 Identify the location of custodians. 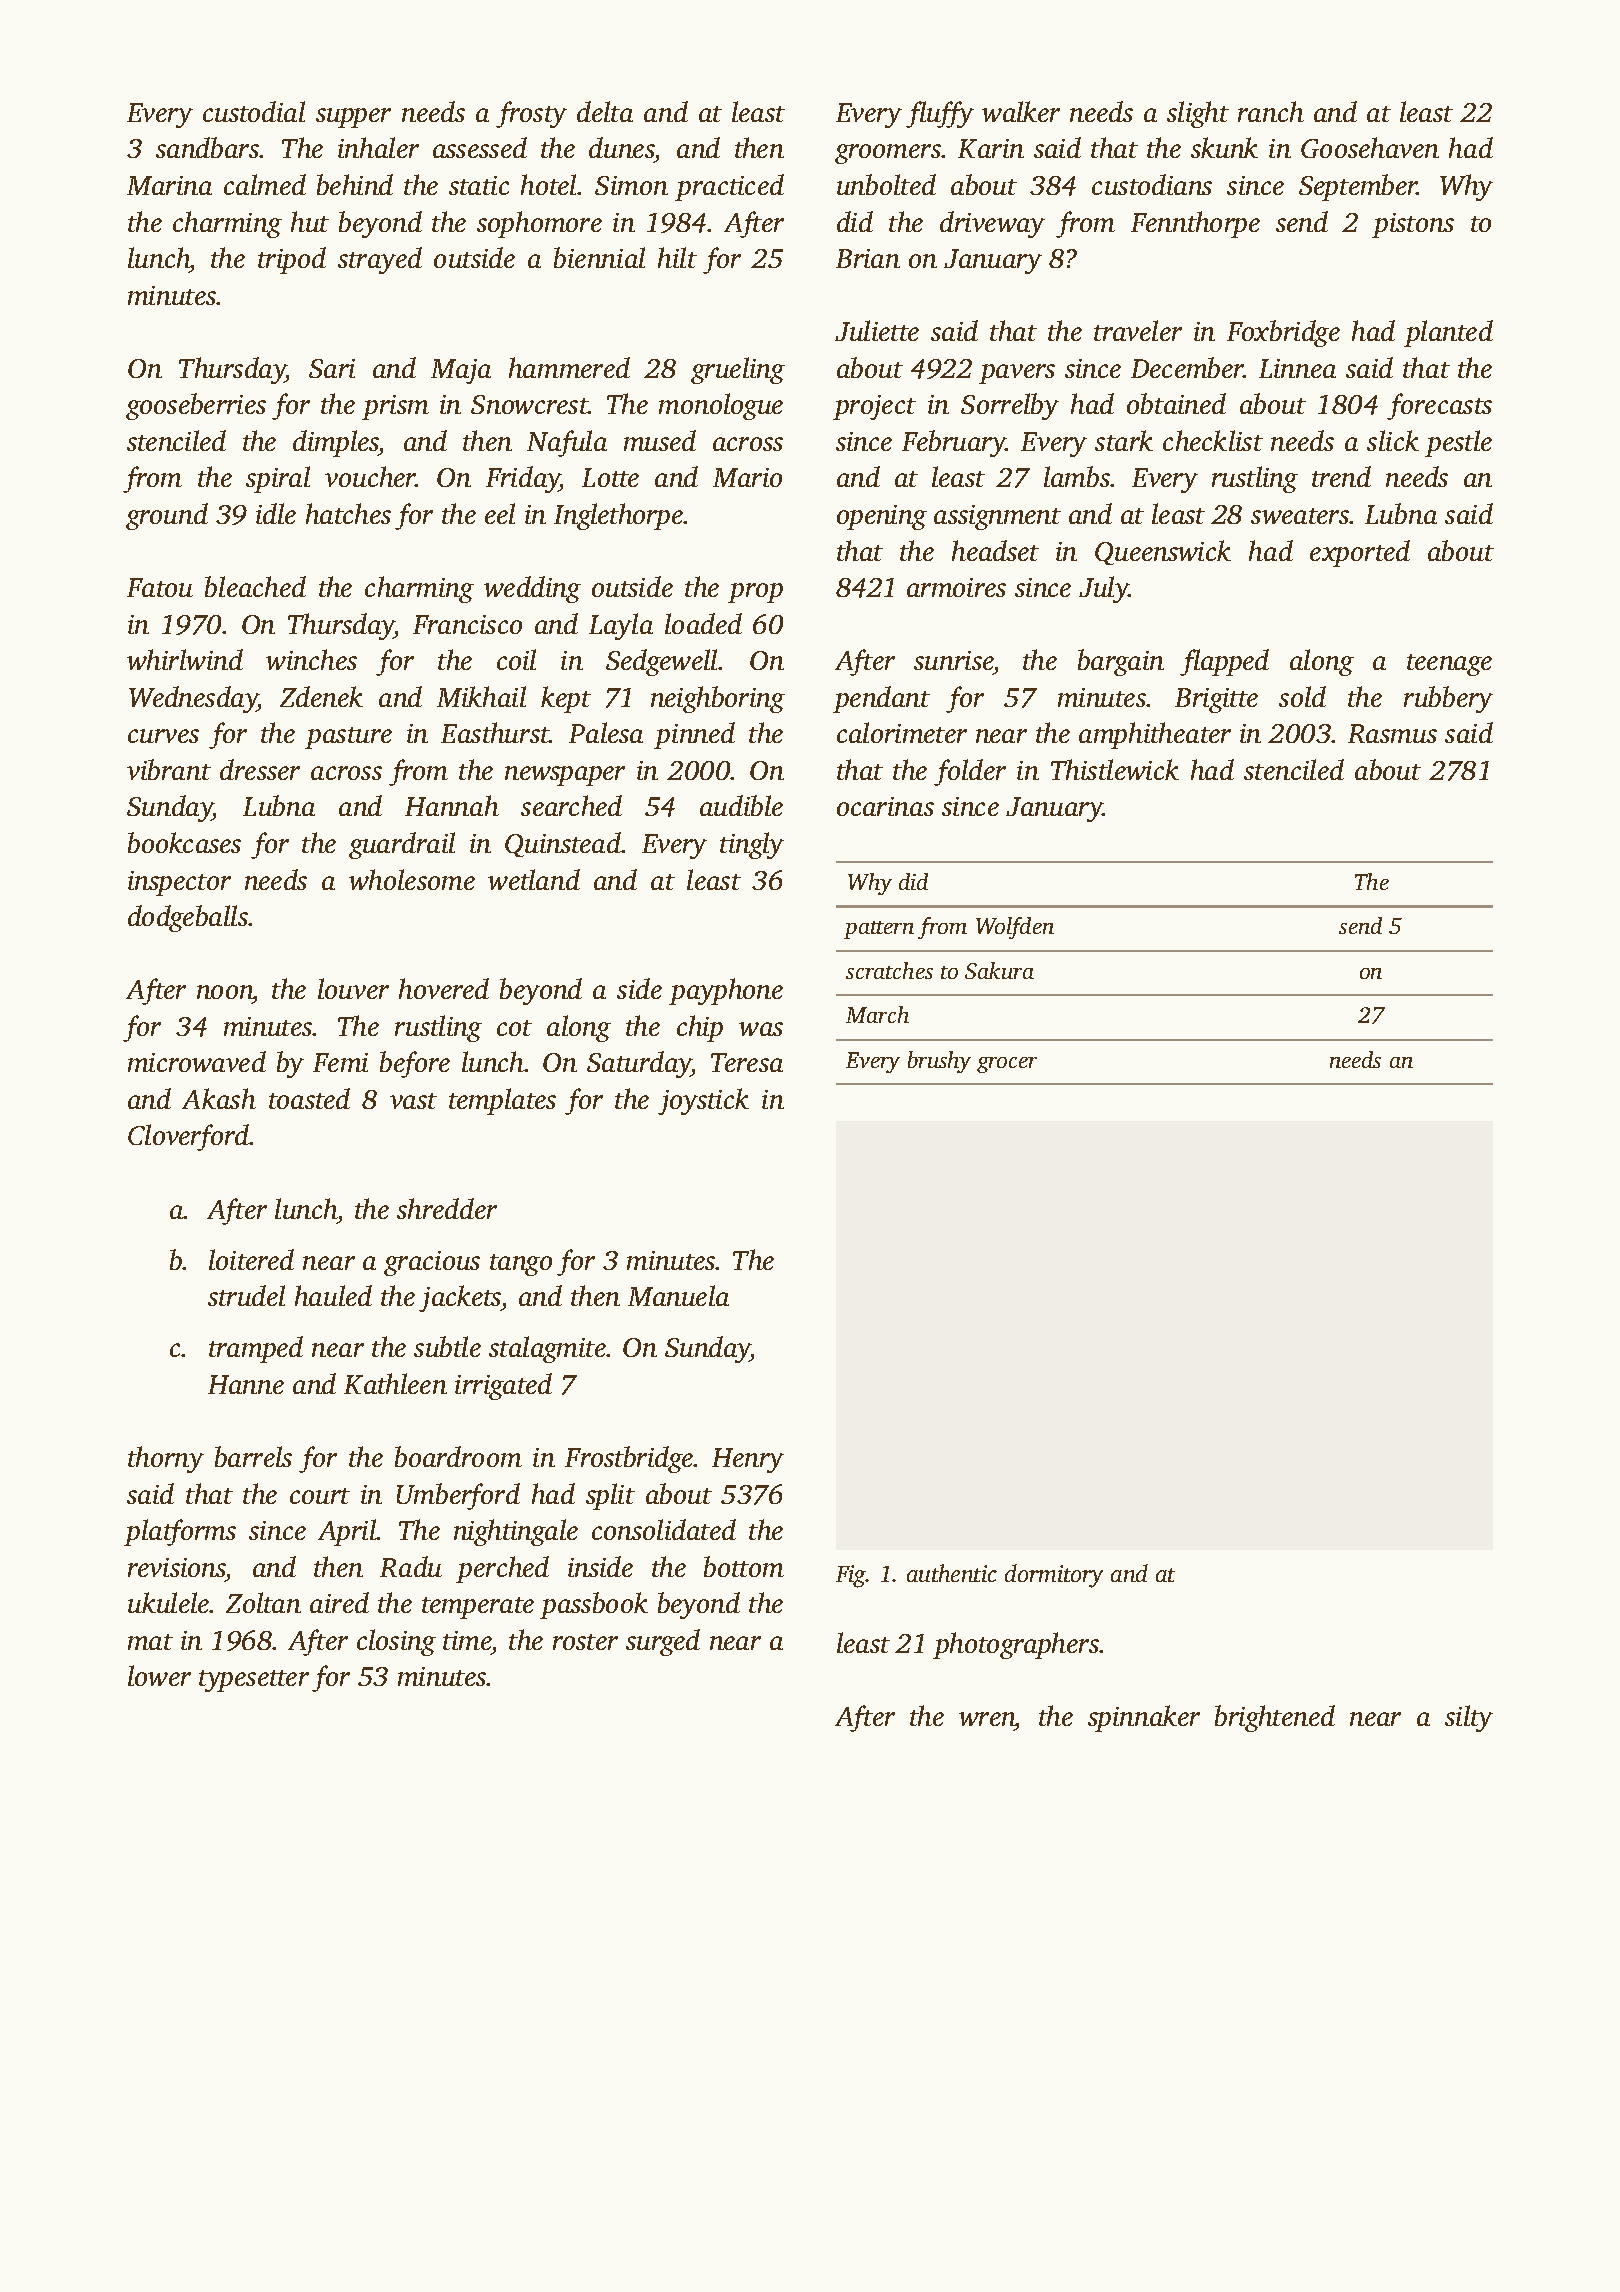
(1152, 184).
